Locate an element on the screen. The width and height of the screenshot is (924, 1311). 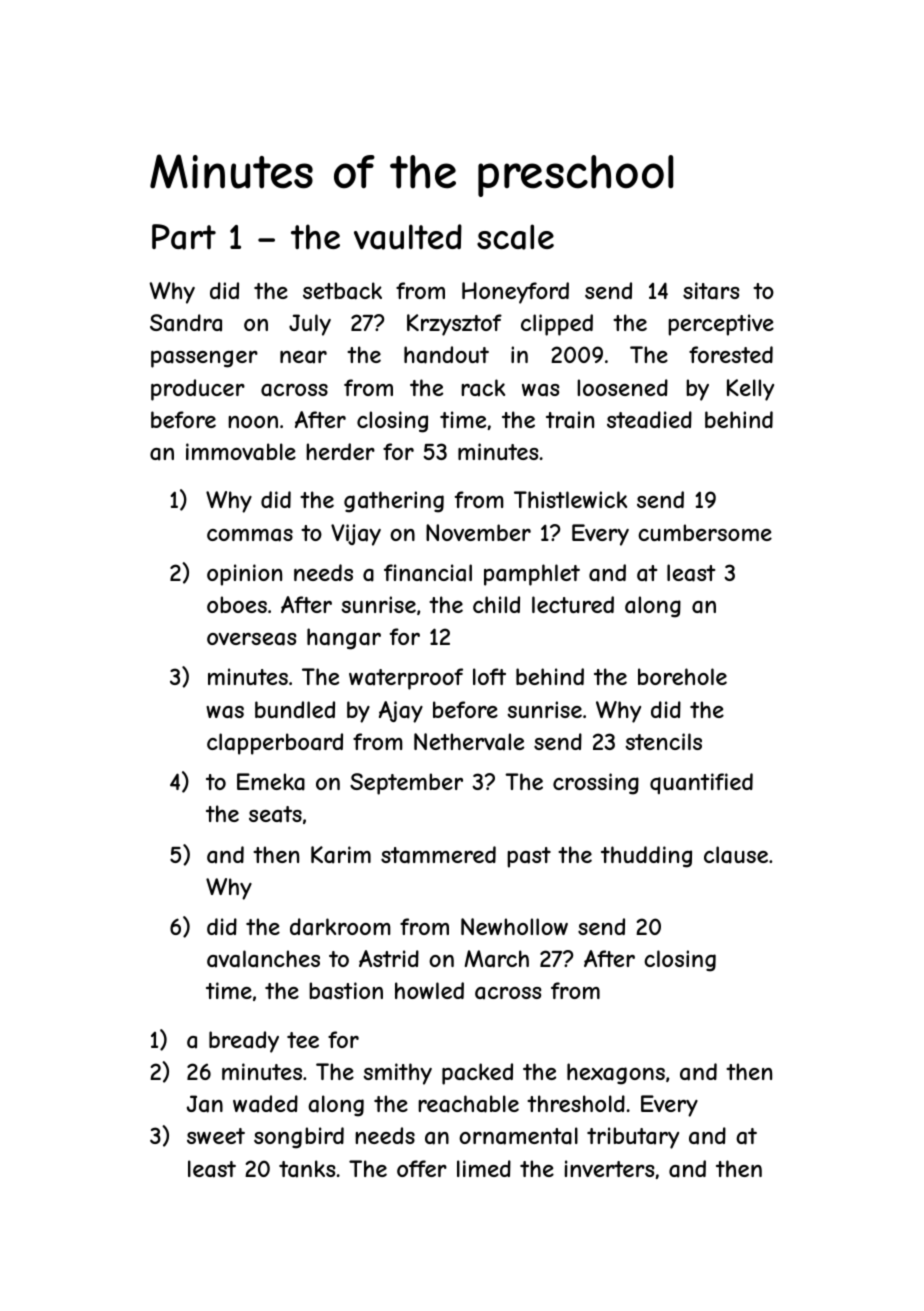
clause is located at coordinates (736, 855).
